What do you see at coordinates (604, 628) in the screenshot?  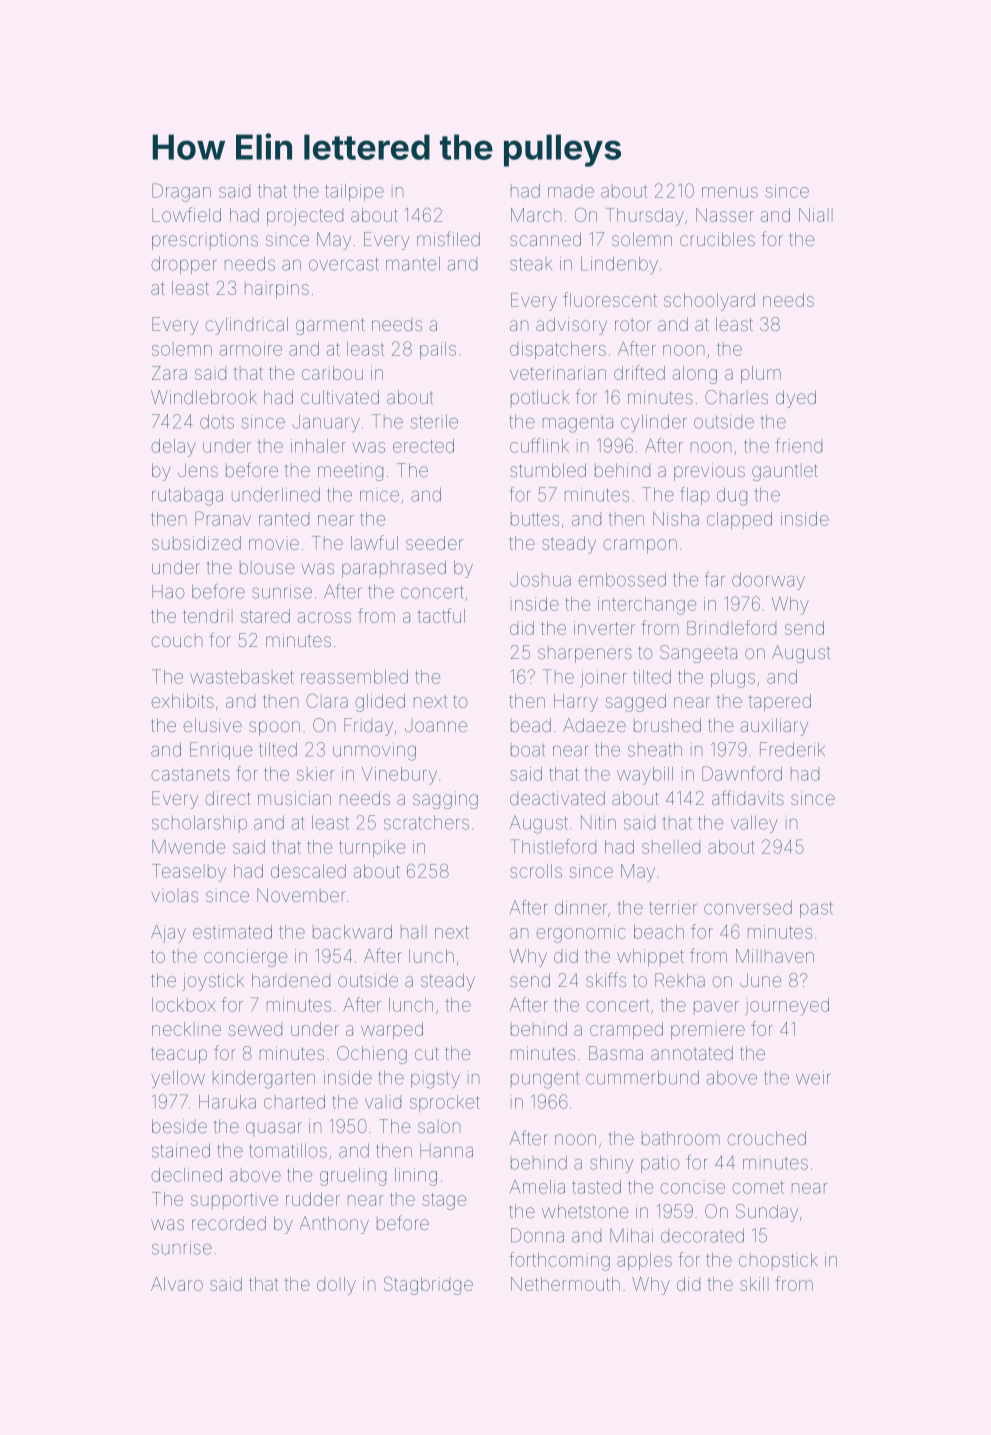 I see `inverter` at bounding box center [604, 628].
